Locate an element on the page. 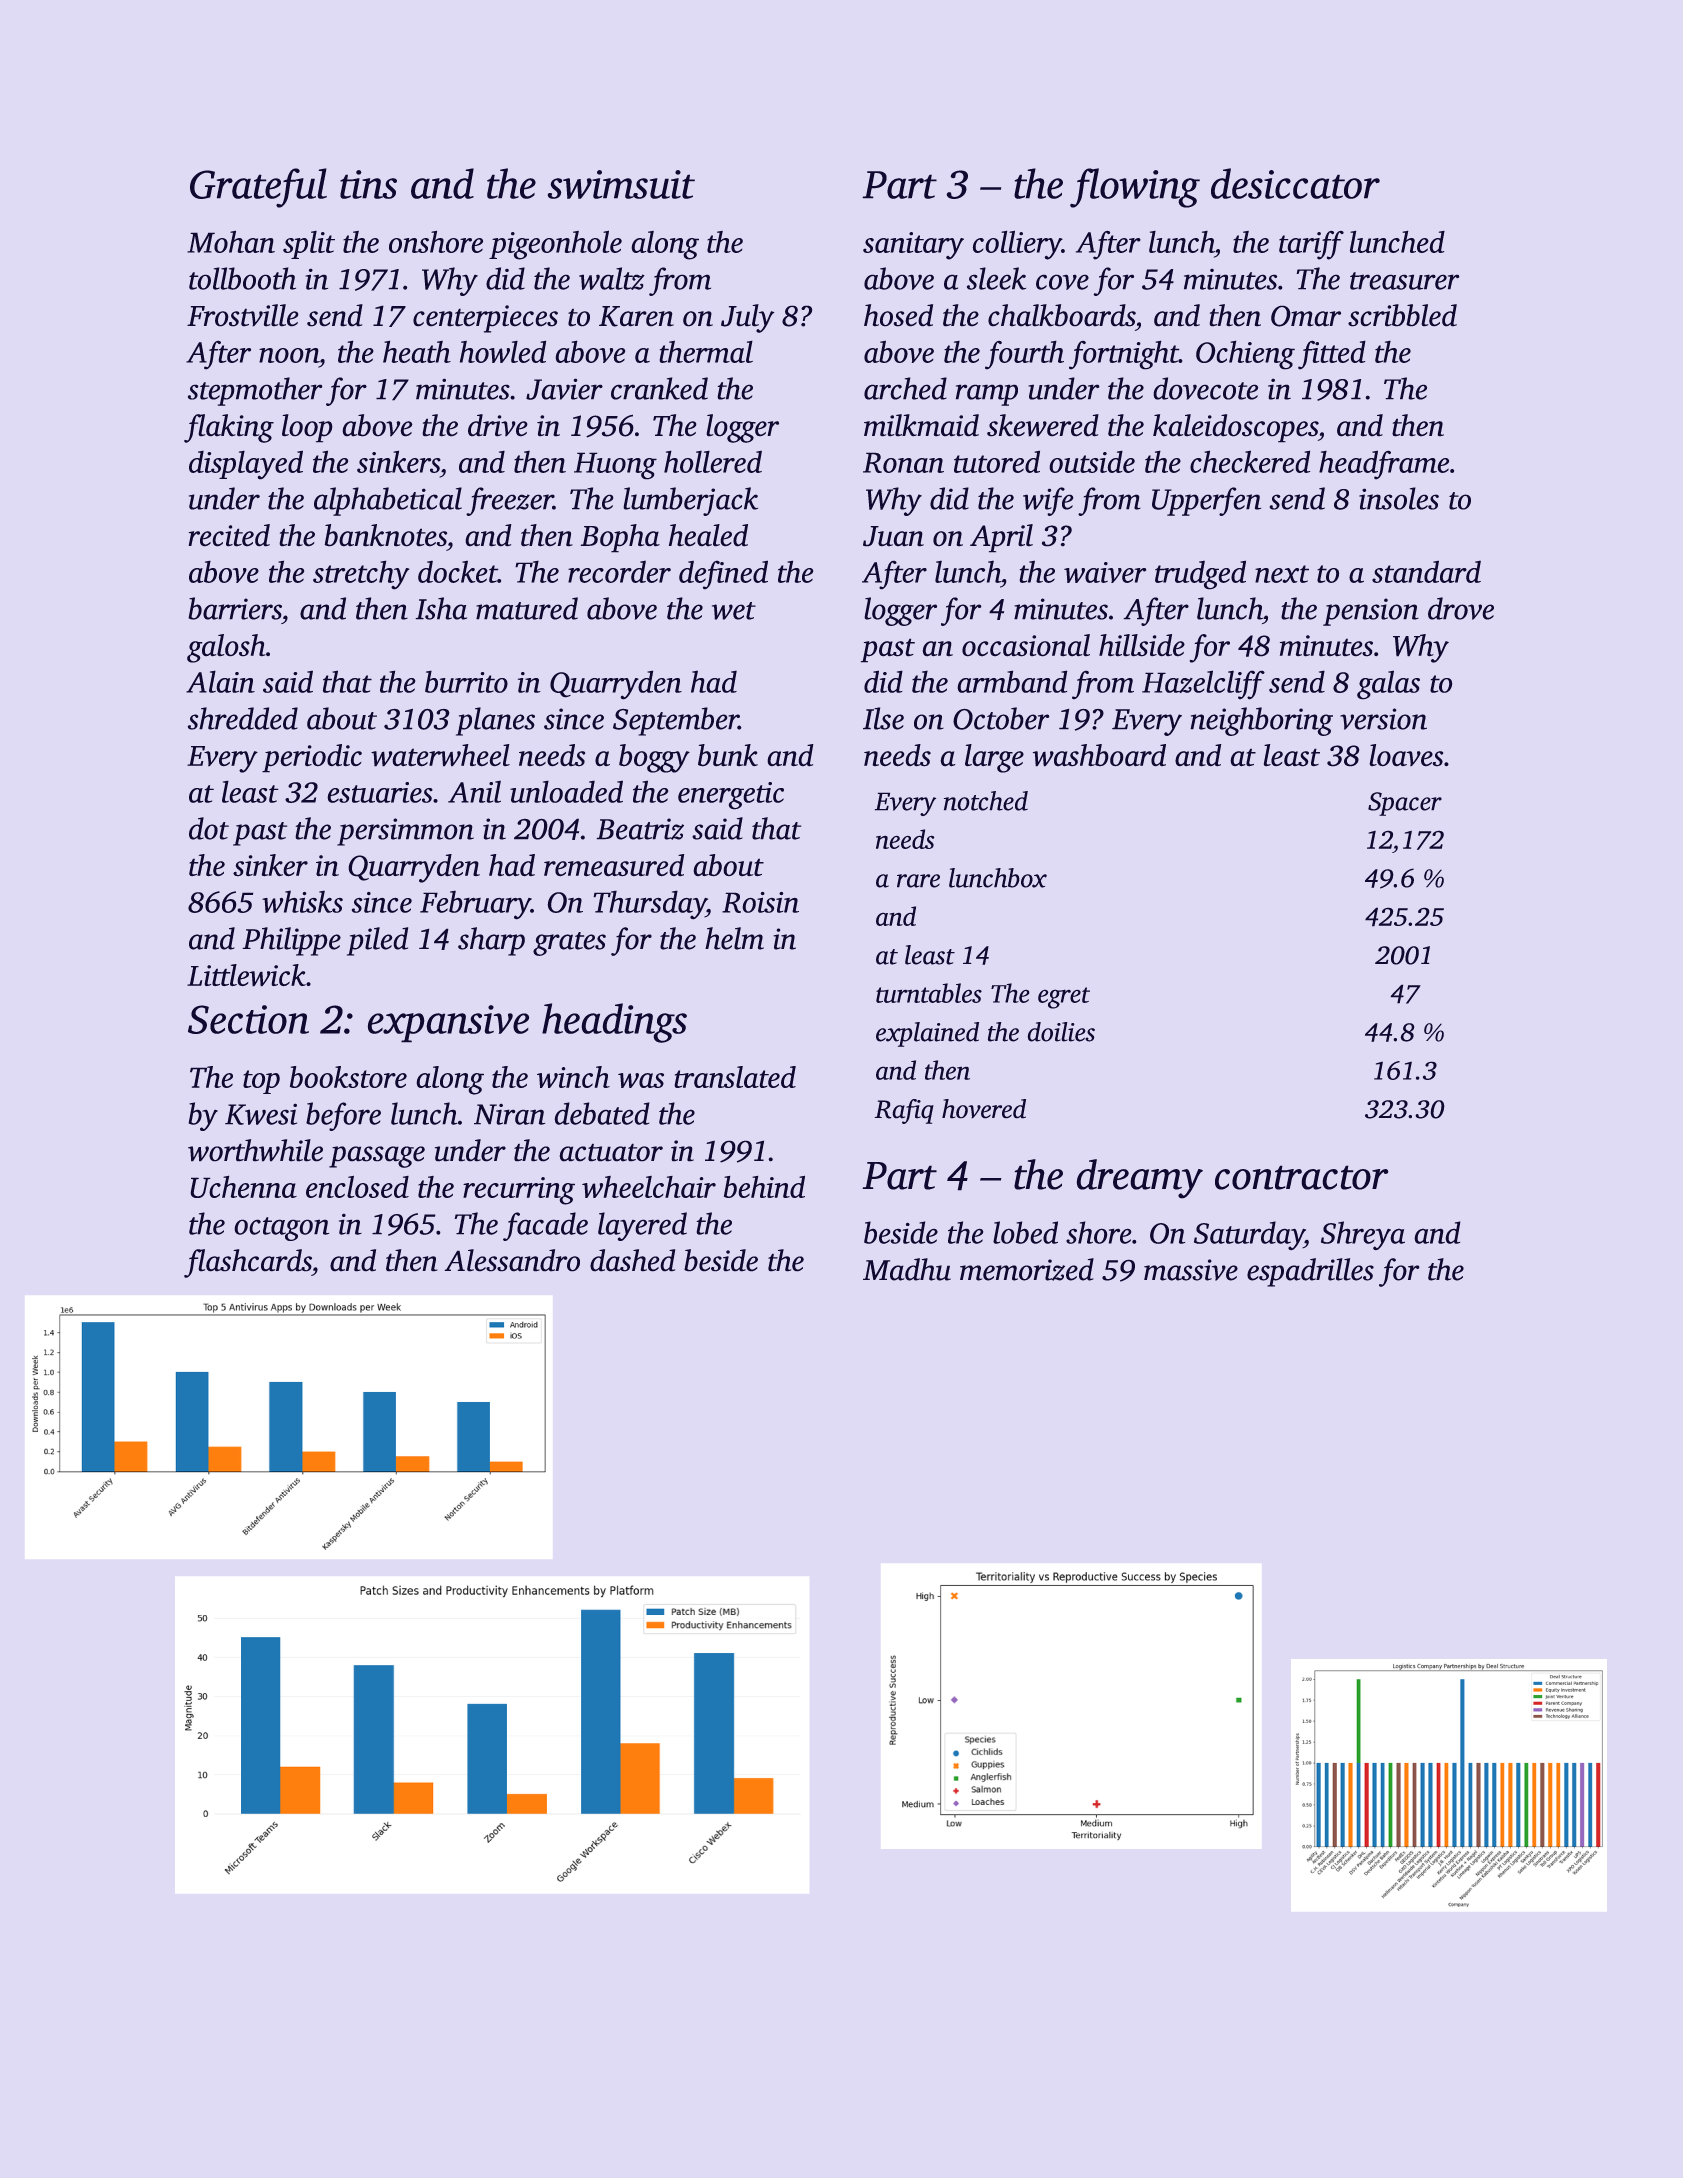  Juan is located at coordinates (893, 536).
